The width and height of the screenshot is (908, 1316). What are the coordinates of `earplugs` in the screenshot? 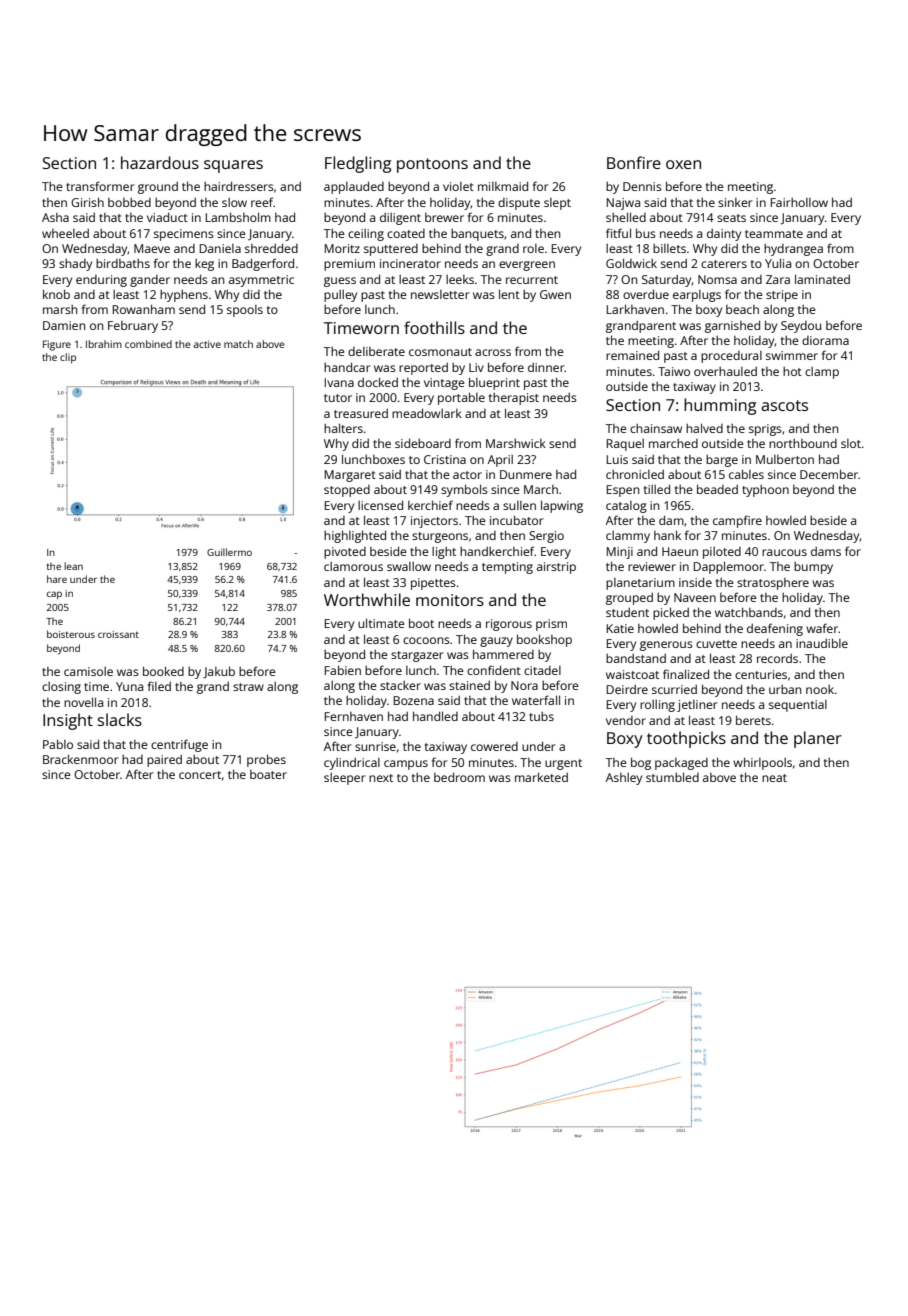 It's located at (697, 296).
